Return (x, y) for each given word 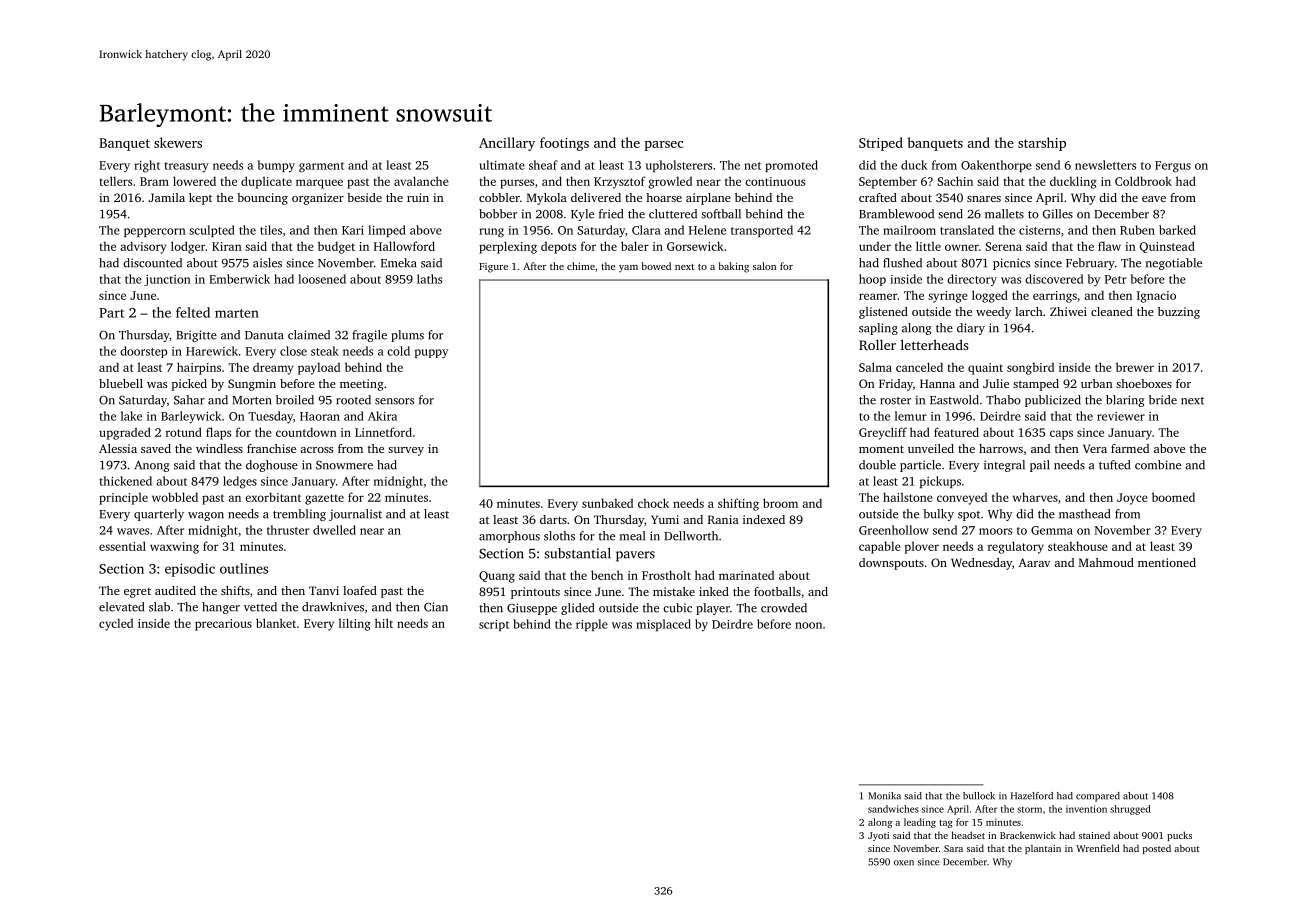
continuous (775, 181)
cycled (116, 624)
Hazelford (1032, 796)
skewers (178, 142)
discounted (152, 263)
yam (628, 269)
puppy (431, 354)
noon (808, 625)
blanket (276, 623)
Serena (1003, 246)
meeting (362, 385)
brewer (1135, 367)
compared (1098, 797)
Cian (436, 607)
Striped (881, 144)
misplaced (663, 625)
